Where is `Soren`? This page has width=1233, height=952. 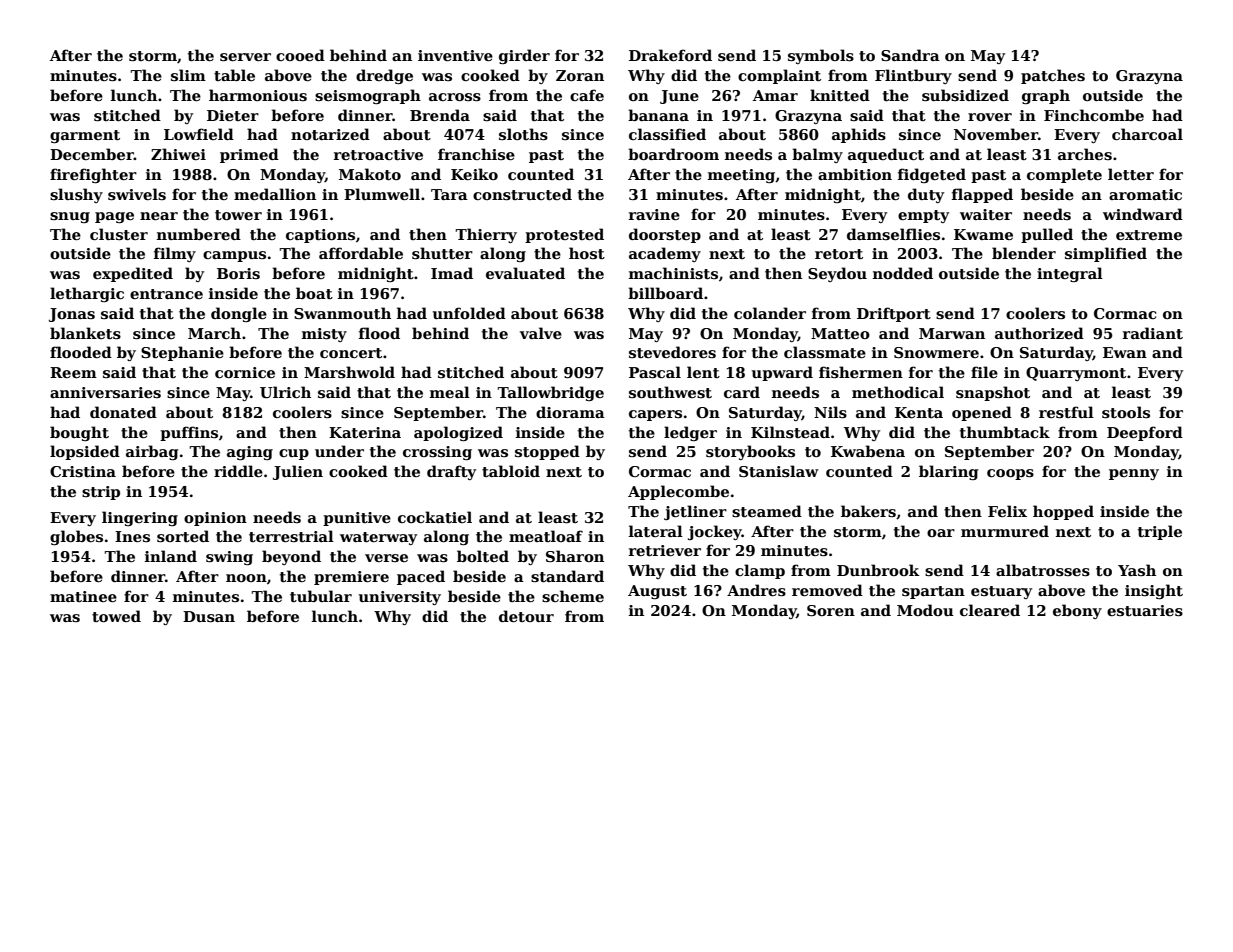
Soren is located at coordinates (831, 610).
